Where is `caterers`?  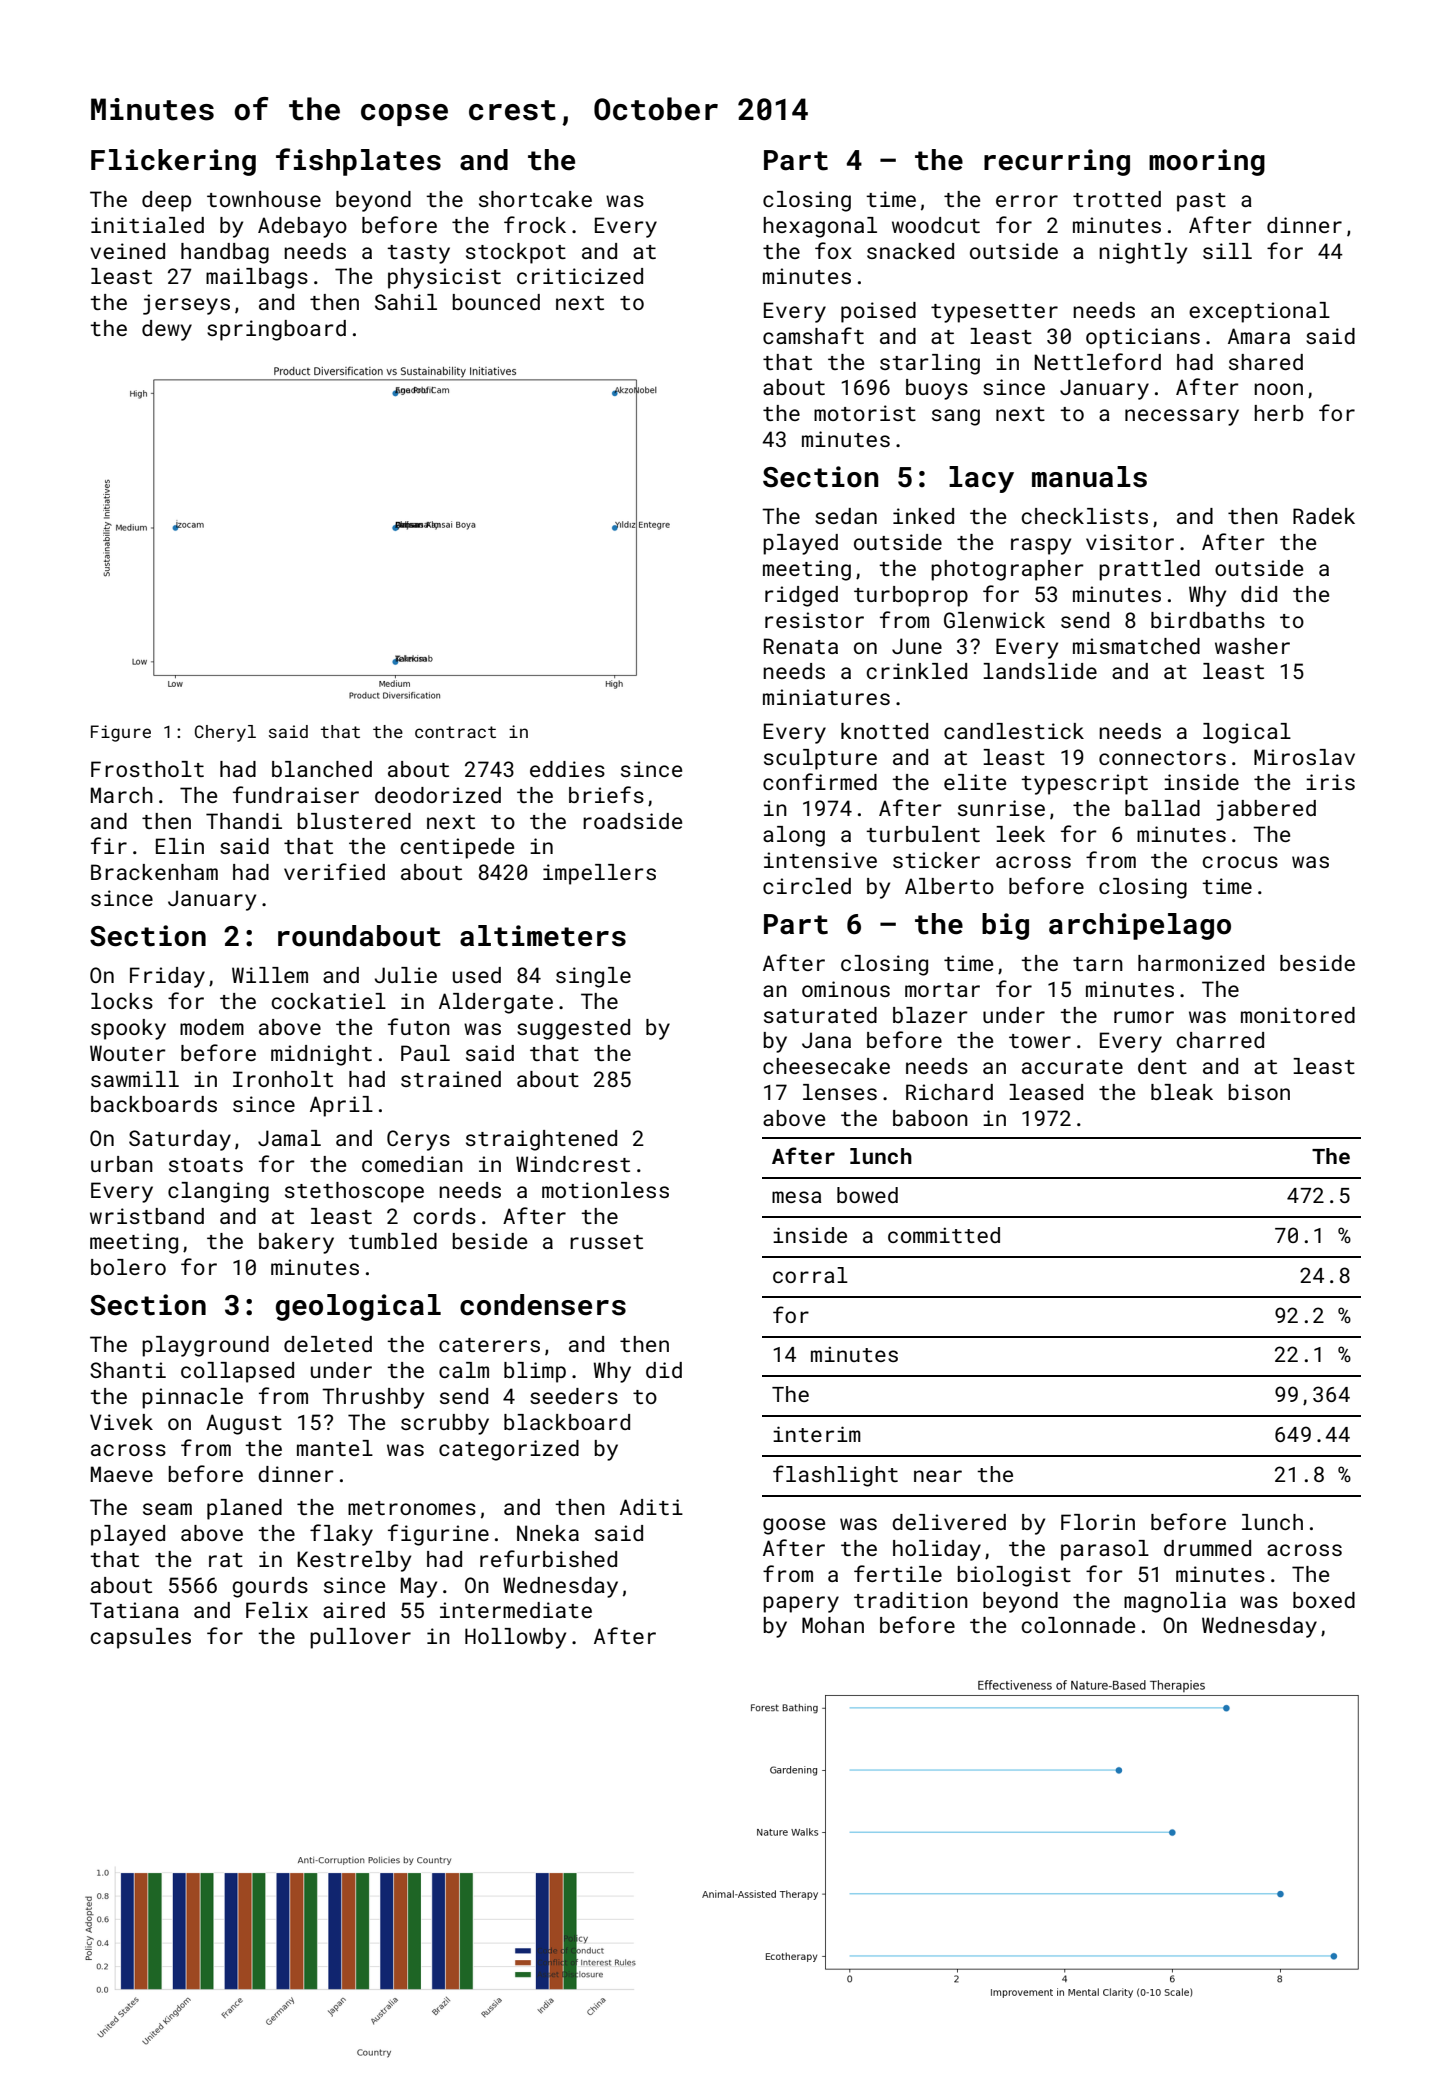
caterers is located at coordinates (489, 1345).
